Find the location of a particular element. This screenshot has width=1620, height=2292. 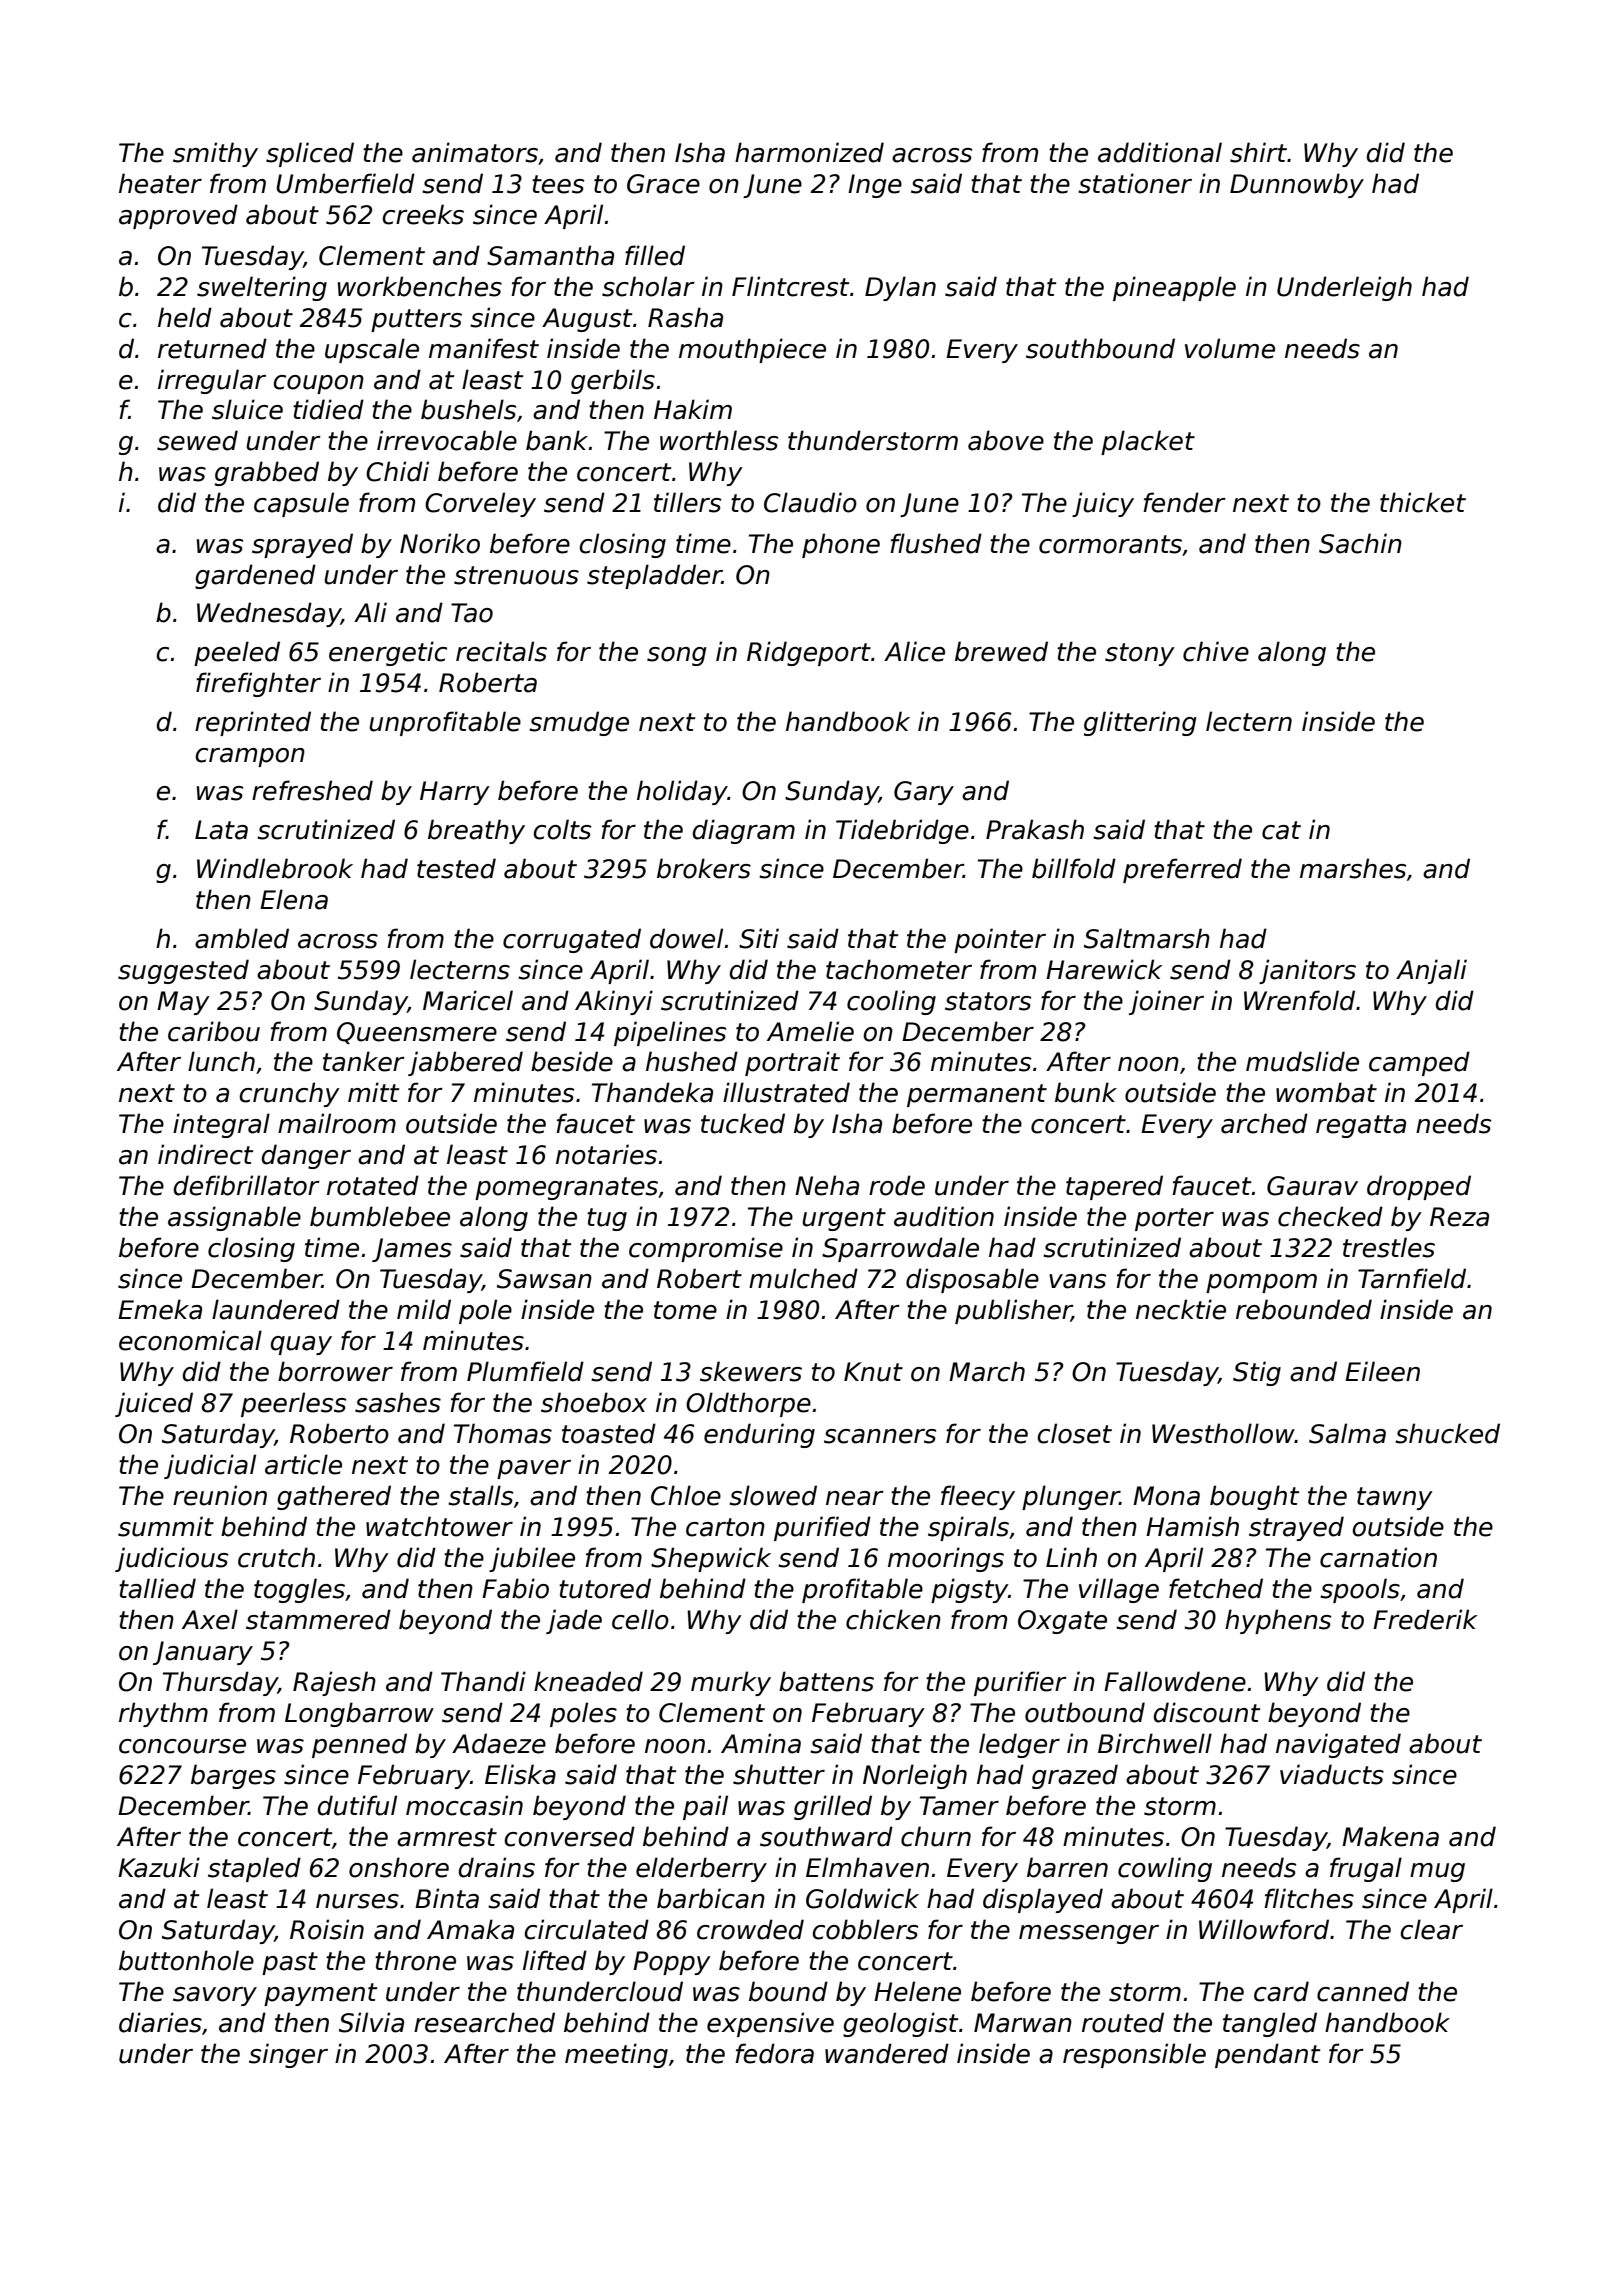

bunk is located at coordinates (1086, 1092).
